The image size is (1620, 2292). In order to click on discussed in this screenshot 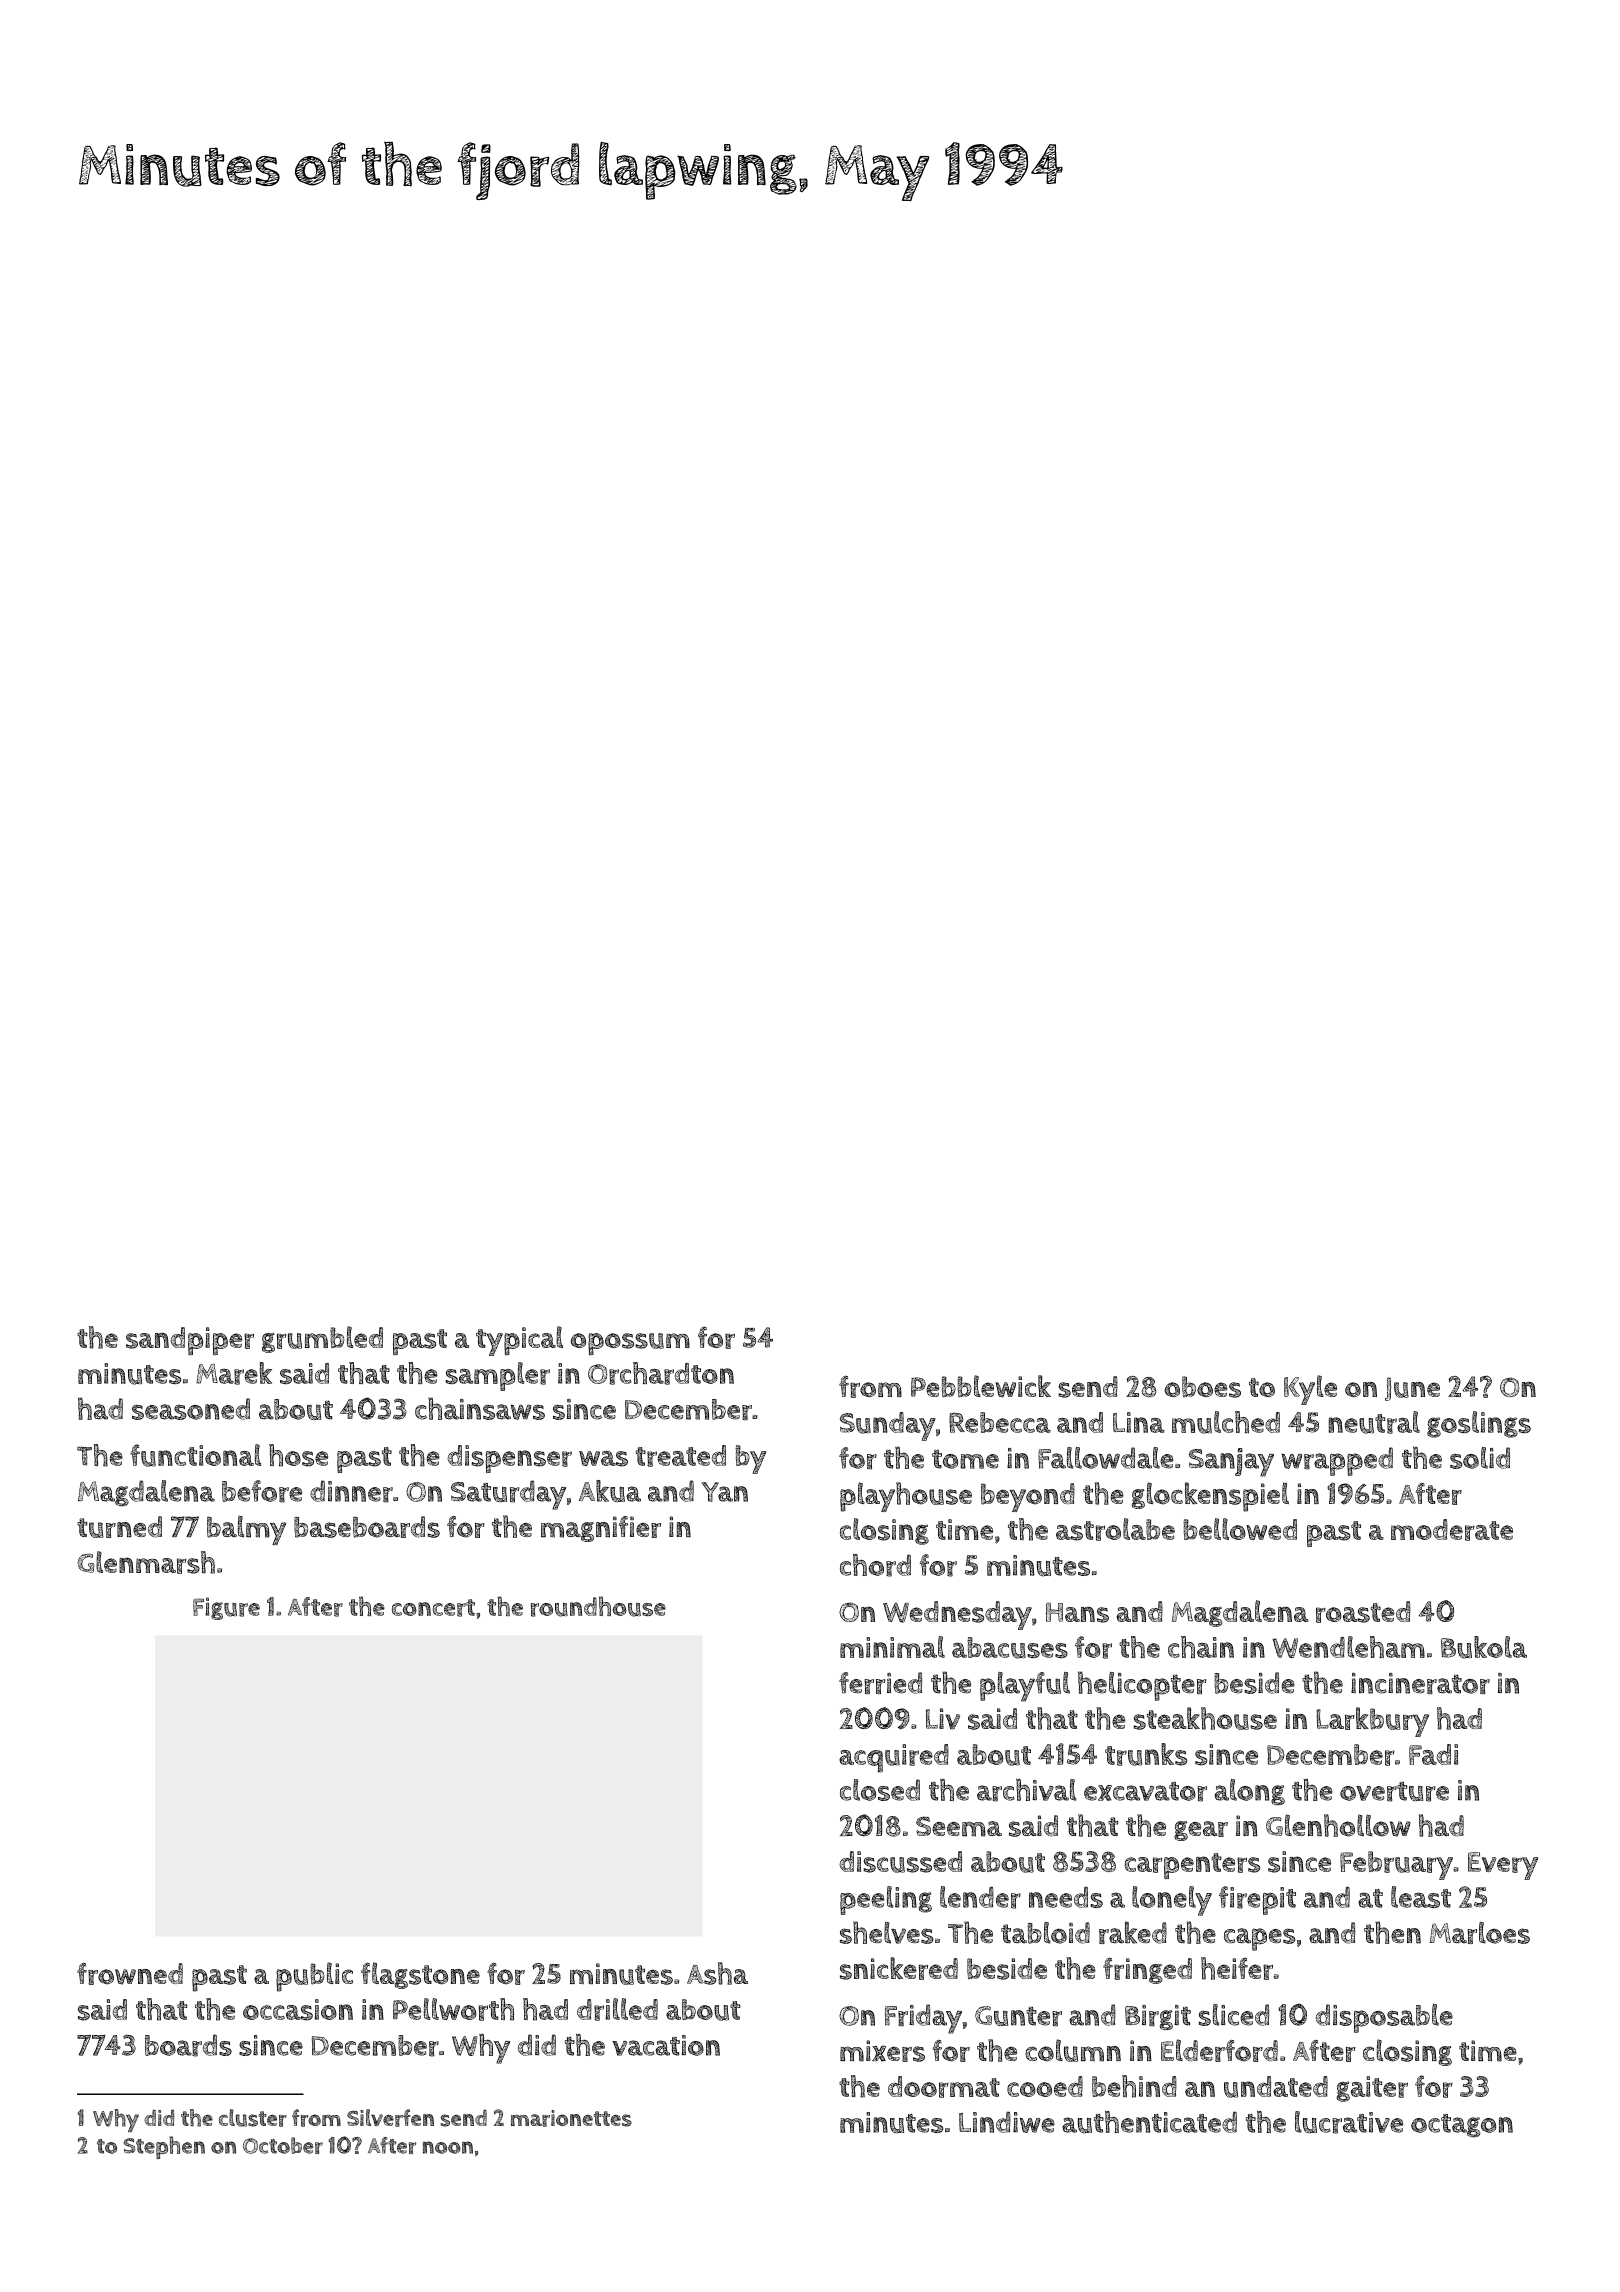, I will do `click(900, 1862)`.
